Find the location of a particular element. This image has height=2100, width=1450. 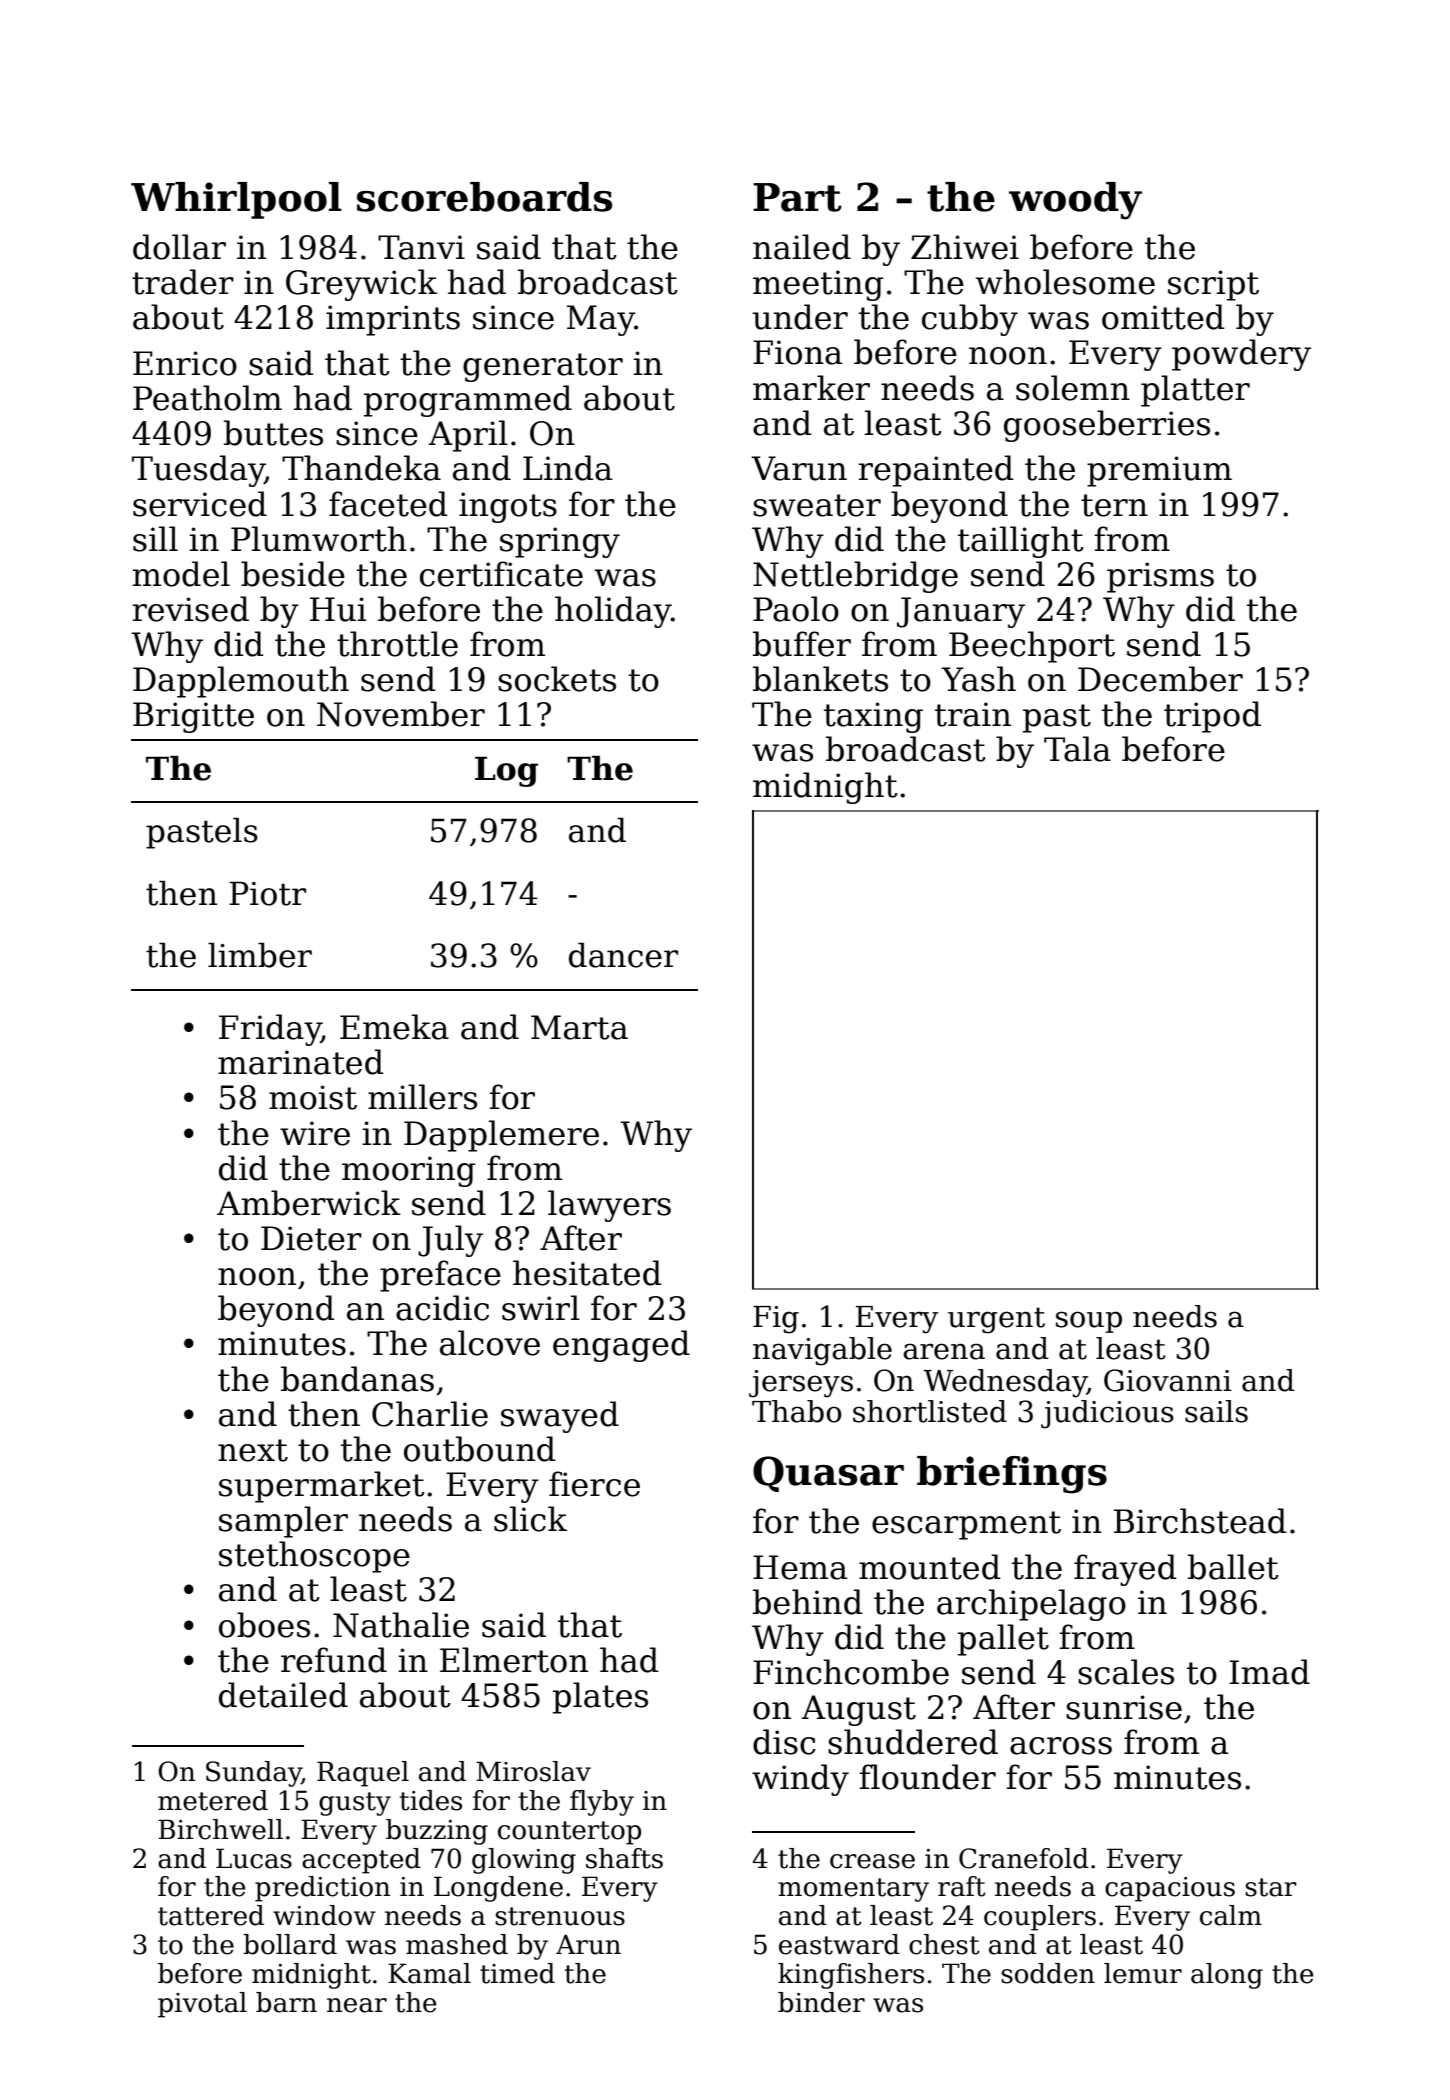

disc is located at coordinates (784, 1742).
